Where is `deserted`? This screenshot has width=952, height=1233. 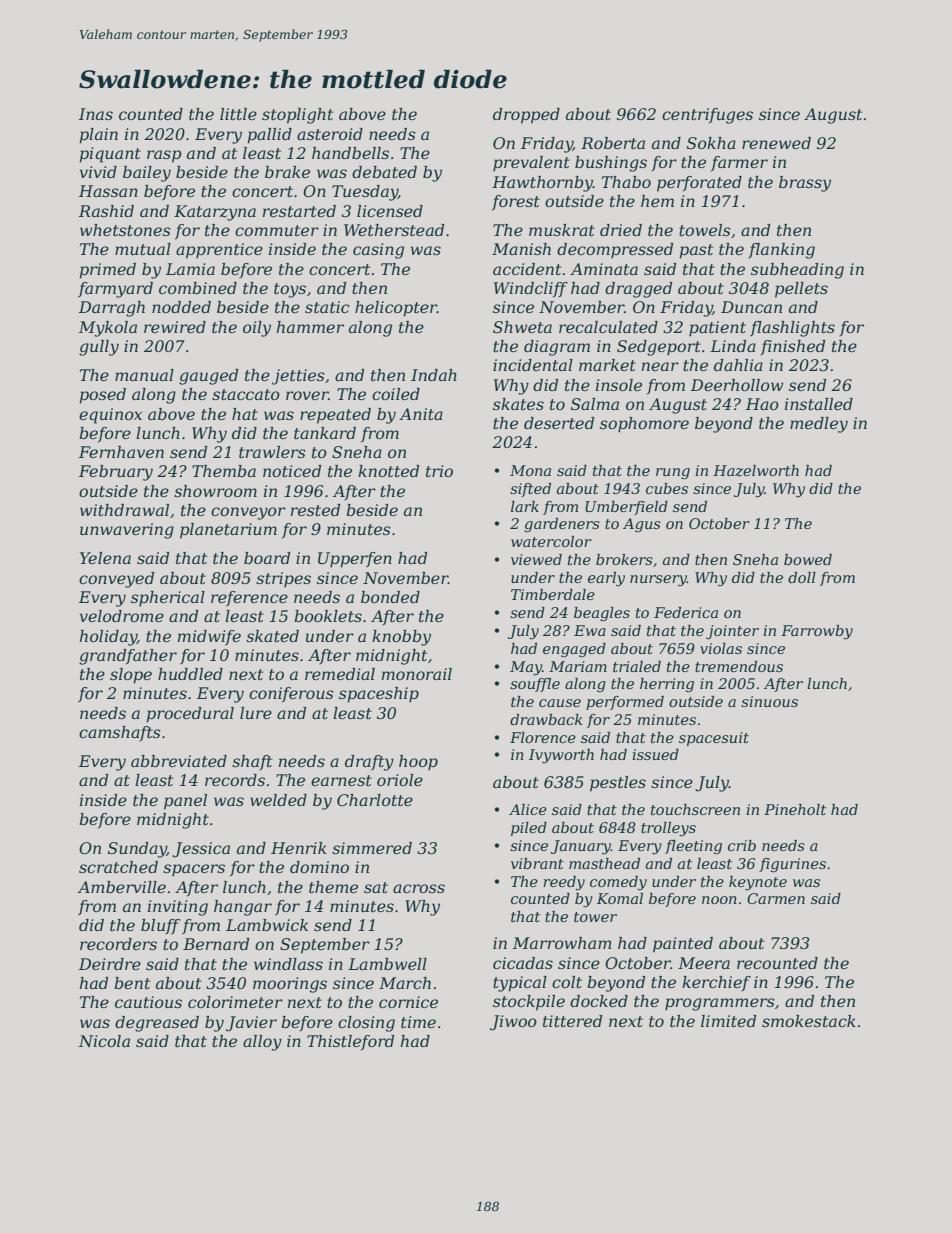 deserted is located at coordinates (559, 423).
